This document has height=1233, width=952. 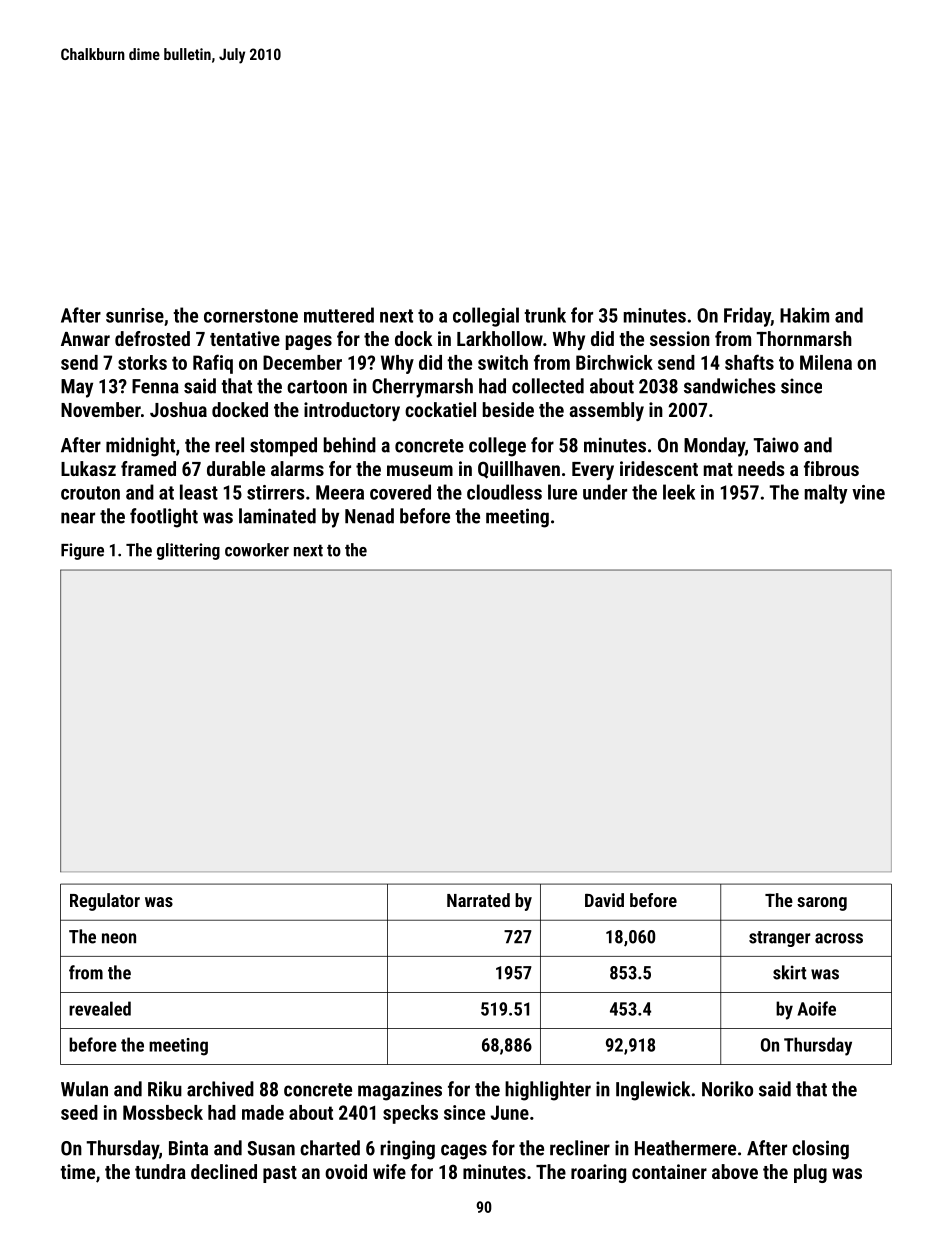 I want to click on sarong, so click(x=822, y=904).
